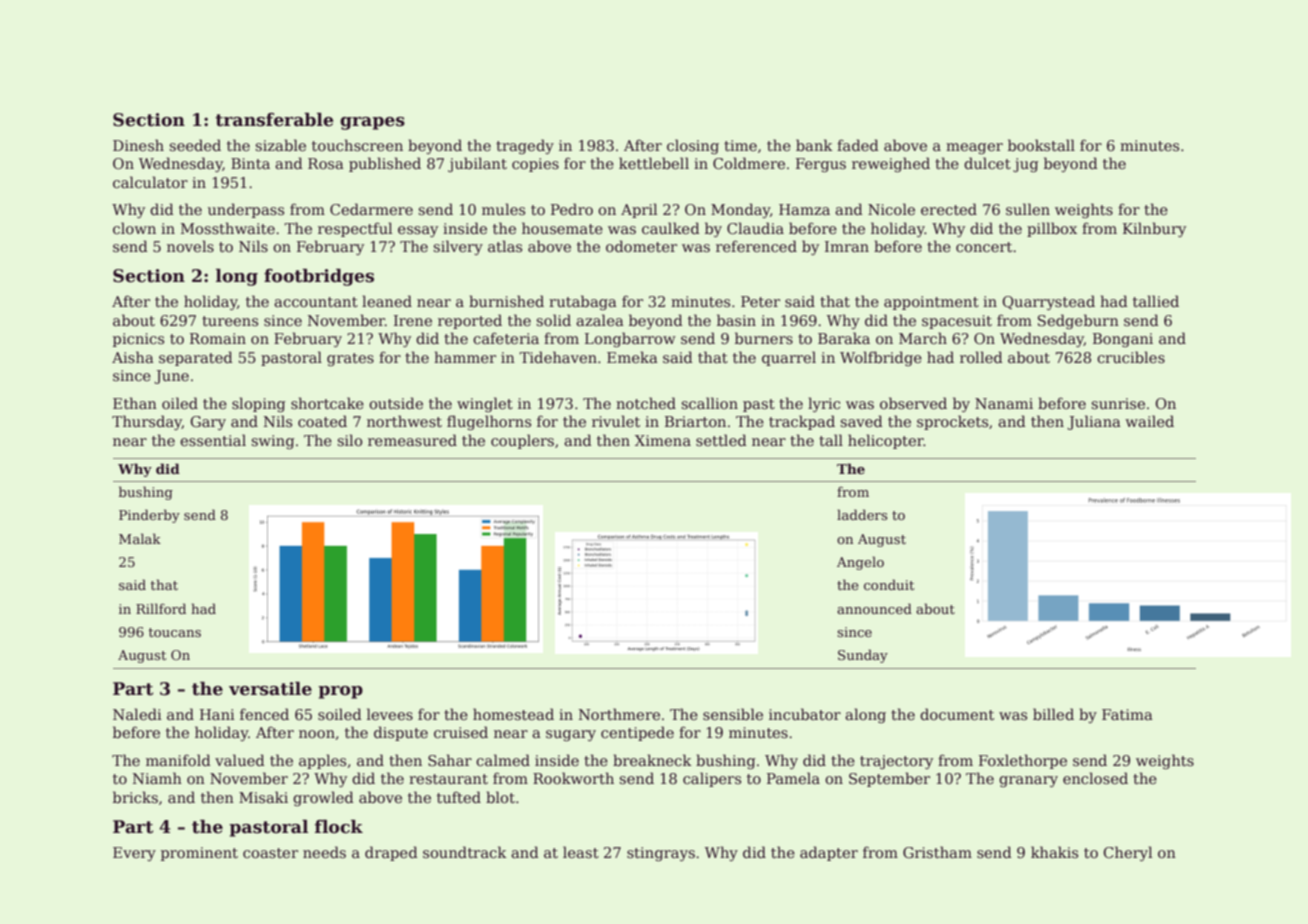 The image size is (1308, 924). Describe the element at coordinates (506, 301) in the image. I see `burnished` at that location.
